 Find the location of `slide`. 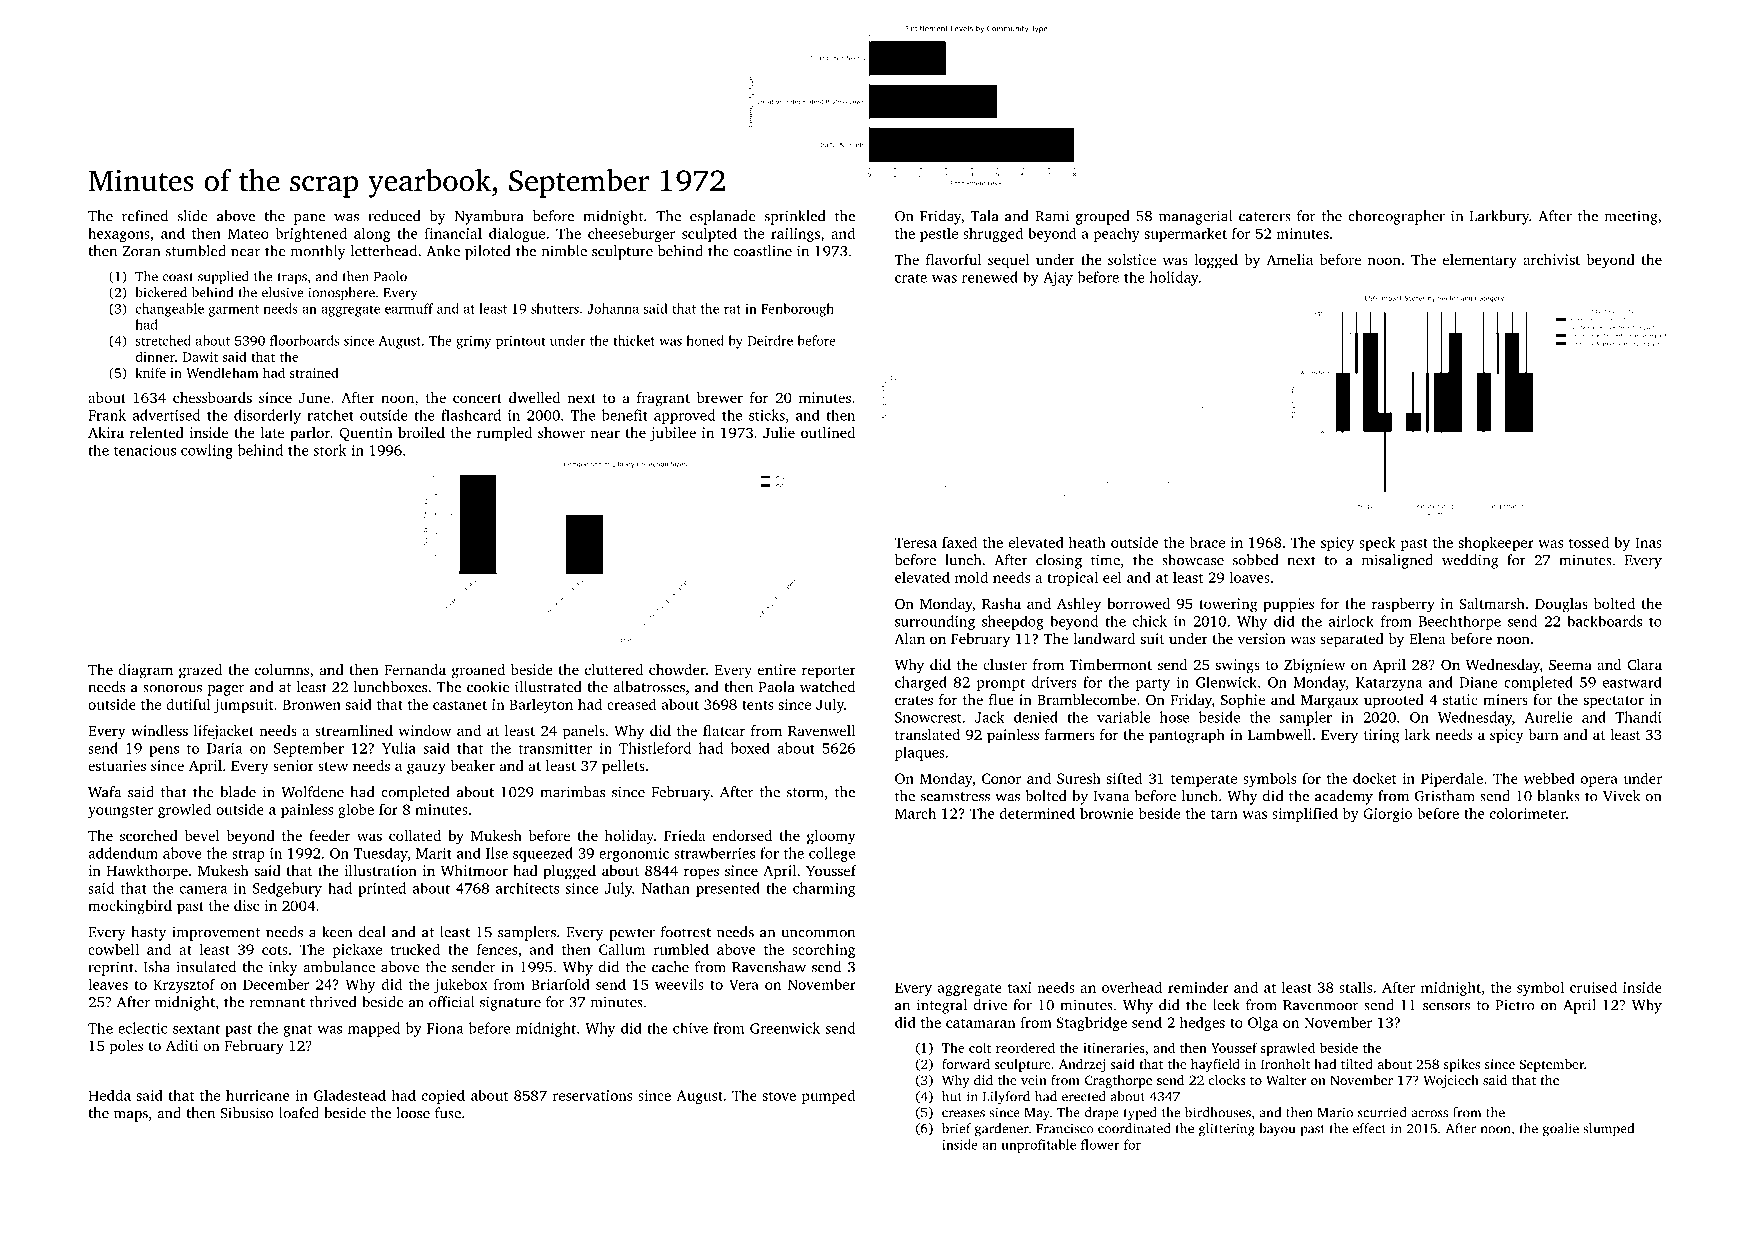

slide is located at coordinates (193, 216).
